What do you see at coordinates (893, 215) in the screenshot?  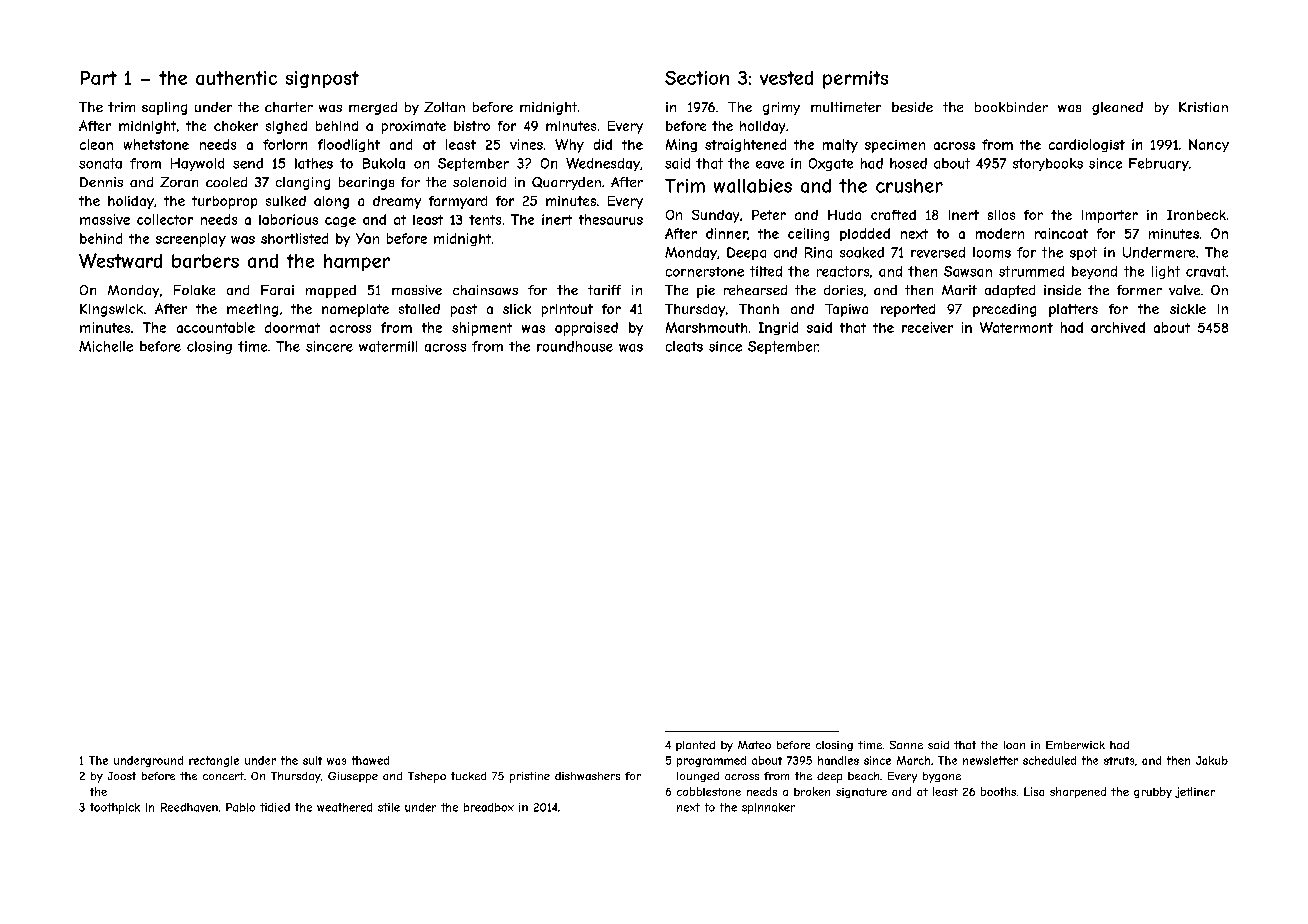 I see `crafted` at bounding box center [893, 215].
